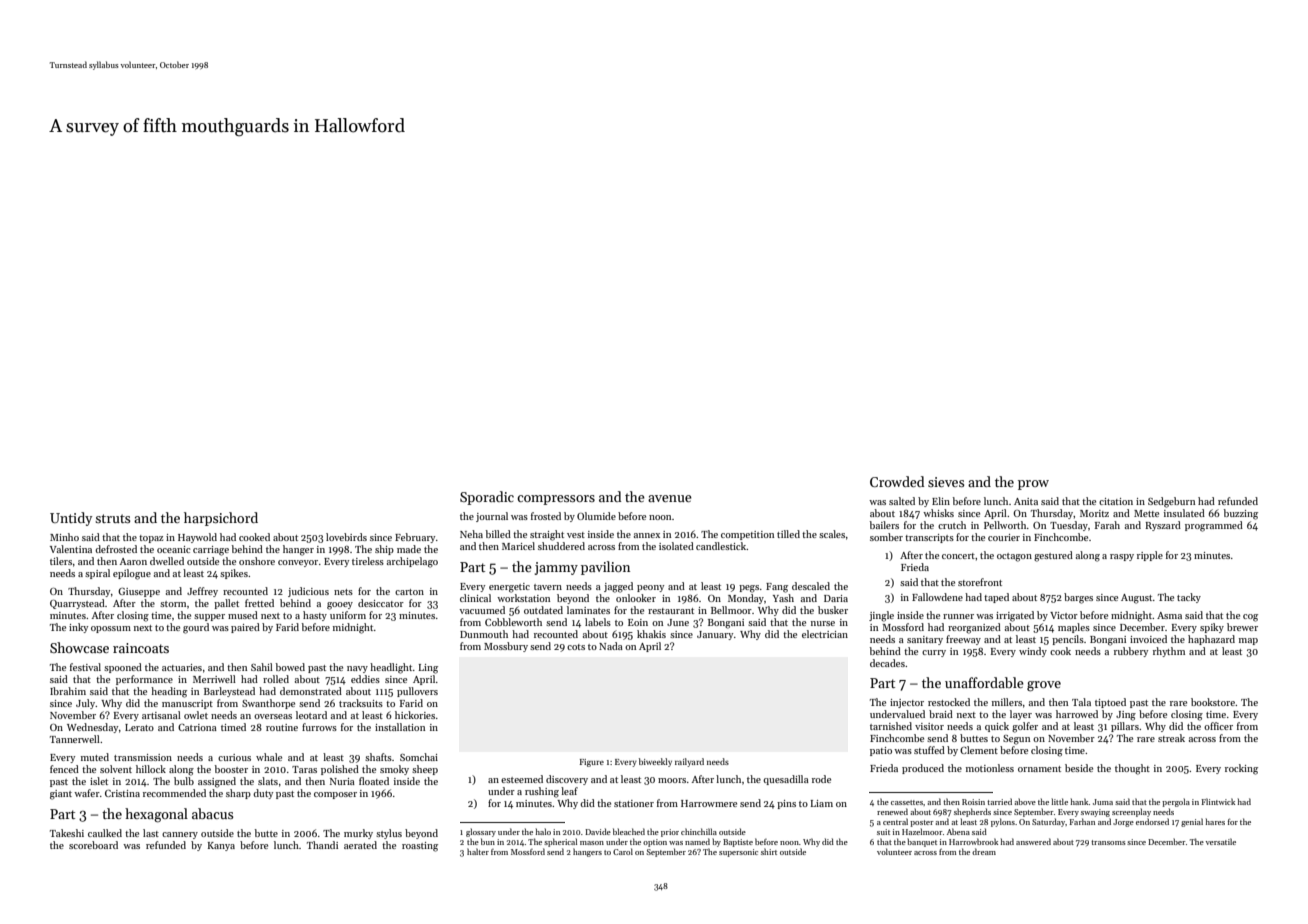 The image size is (1308, 924). Describe the element at coordinates (938, 513) in the screenshot. I see `whisks` at that location.
